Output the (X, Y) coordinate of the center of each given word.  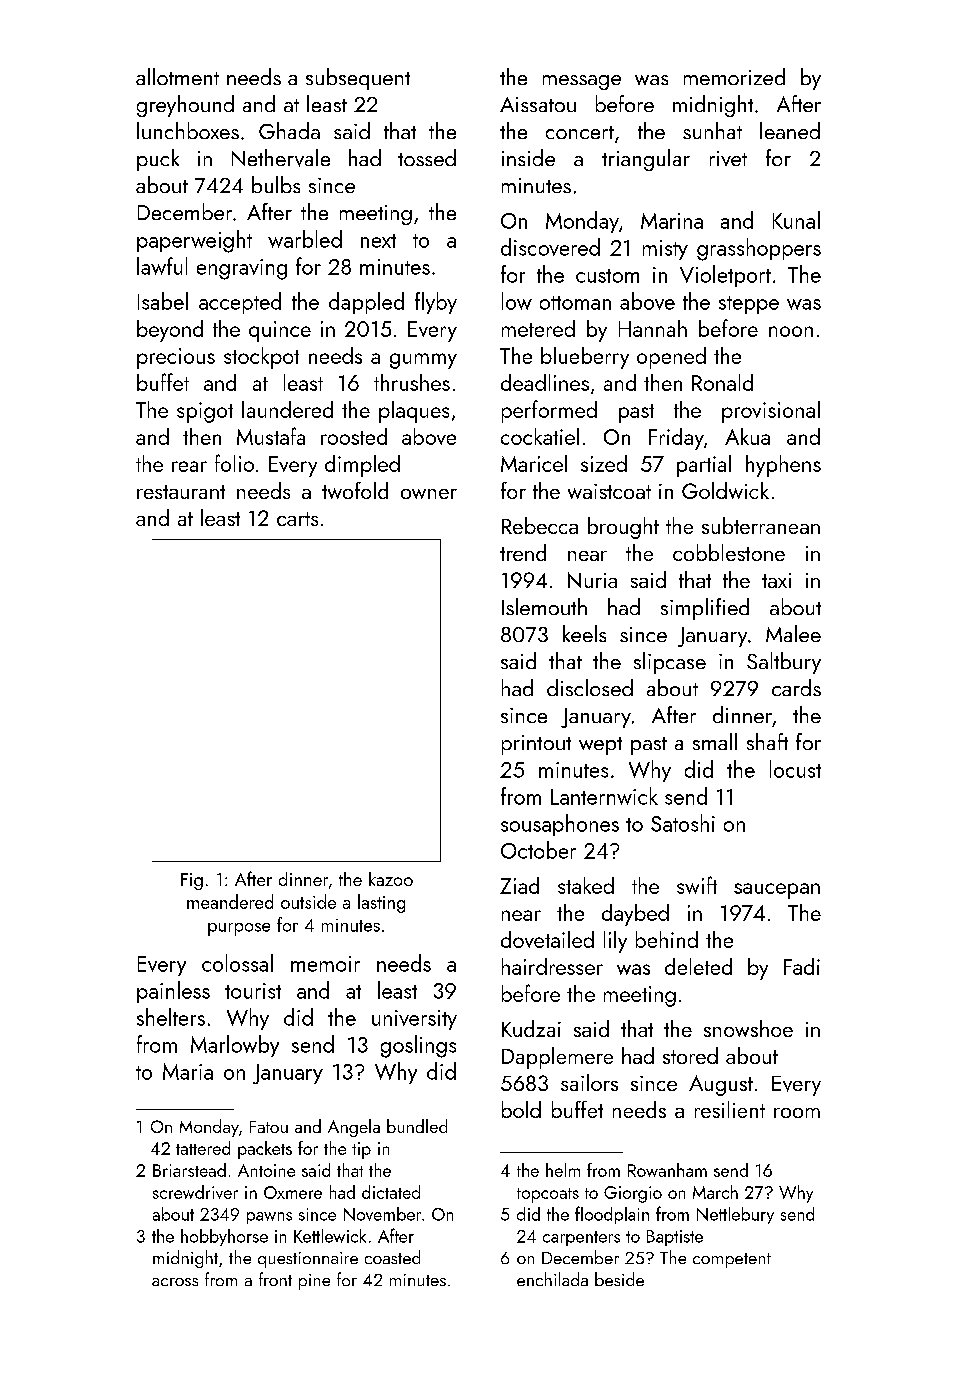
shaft (767, 741)
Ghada (289, 130)
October (538, 850)
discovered (550, 247)
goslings (418, 1046)
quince (280, 331)
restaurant (181, 492)
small (715, 741)
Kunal (796, 220)
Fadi (802, 966)
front (275, 1279)
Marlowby (235, 1046)
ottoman (575, 303)
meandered (230, 901)
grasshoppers (759, 249)
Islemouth (544, 606)
